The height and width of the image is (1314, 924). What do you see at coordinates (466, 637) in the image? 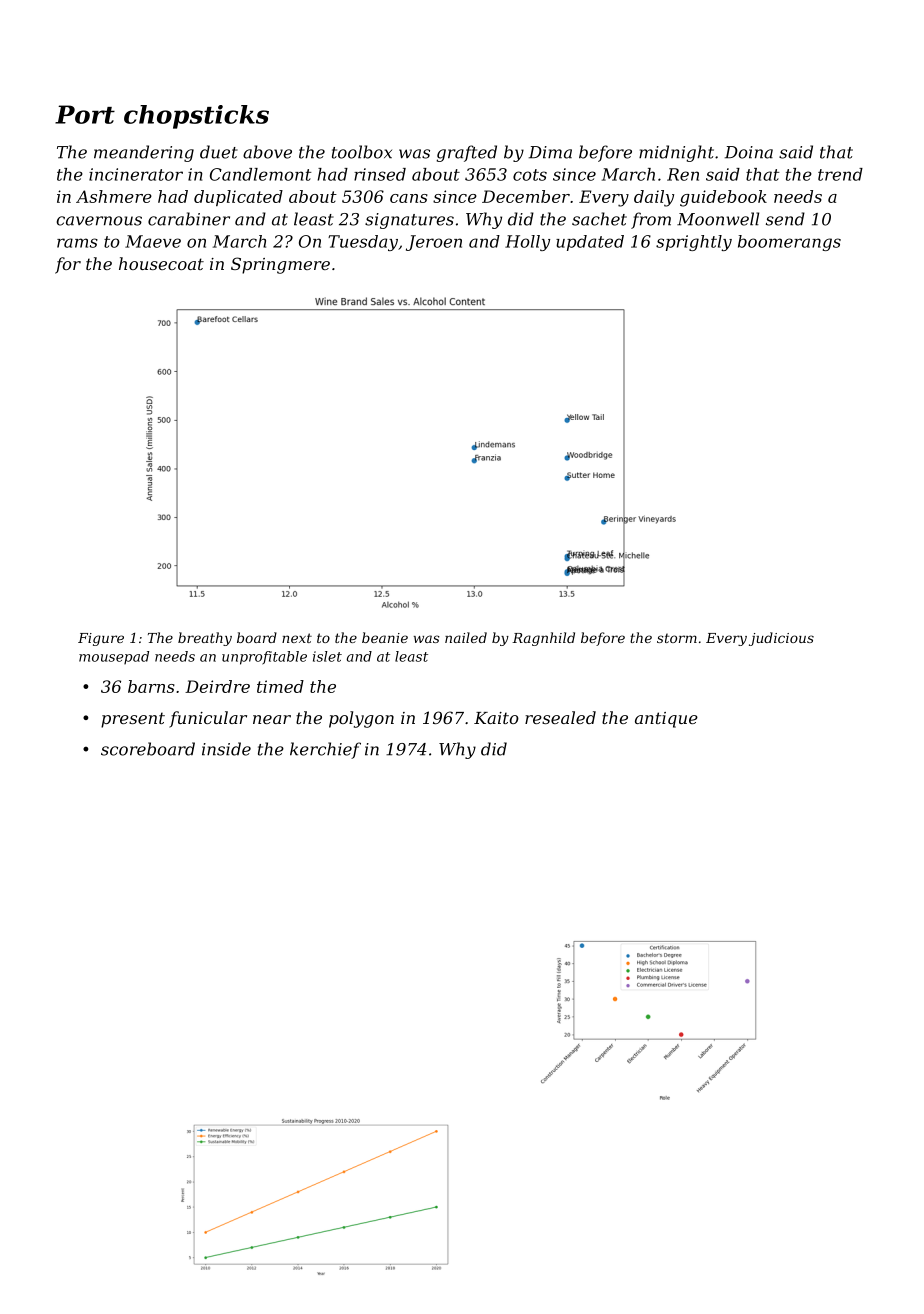
I see `nailed` at bounding box center [466, 637].
